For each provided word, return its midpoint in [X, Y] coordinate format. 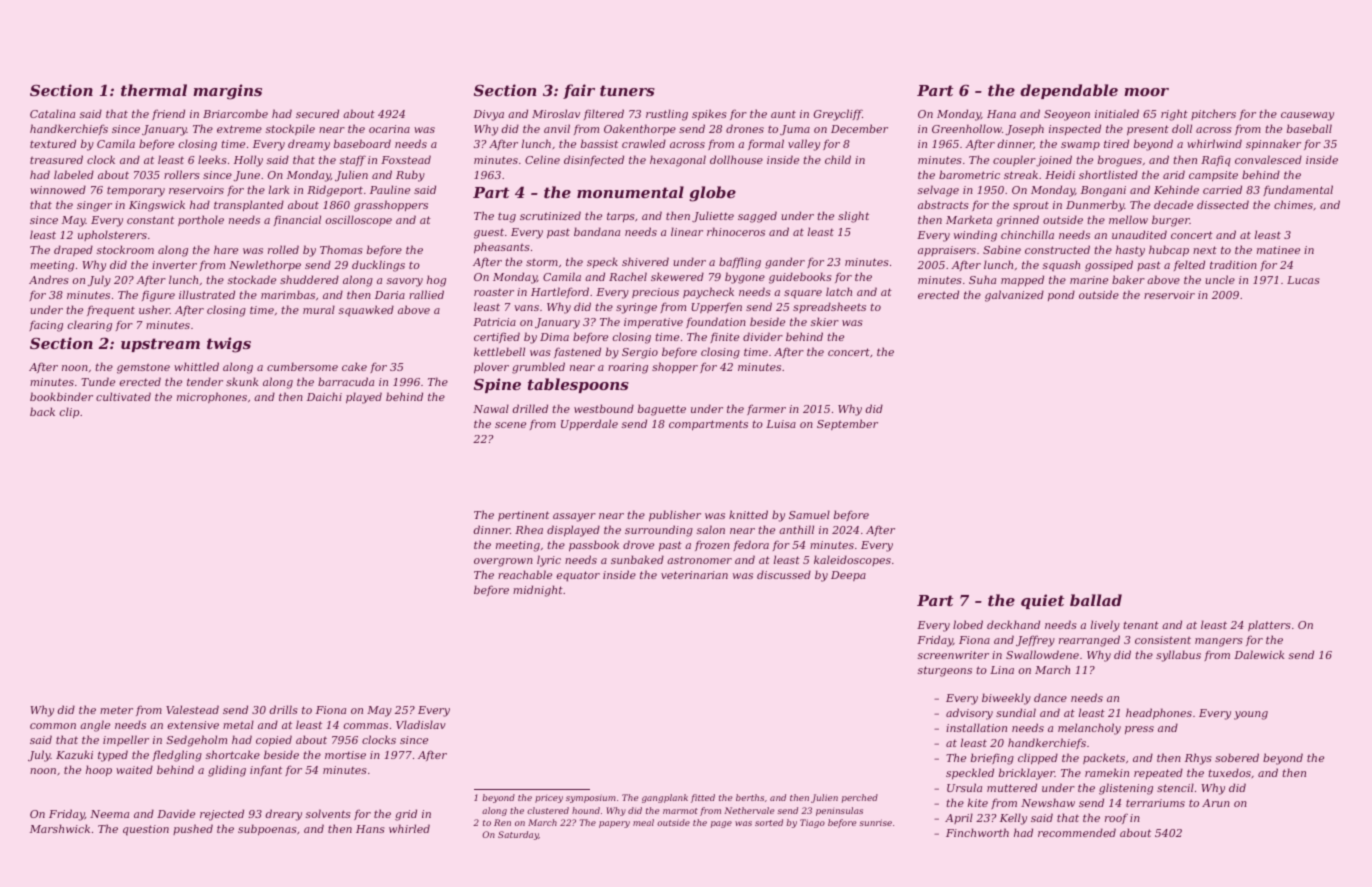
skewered [677, 276]
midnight [538, 591]
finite [724, 338]
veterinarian [694, 575]
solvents [328, 813]
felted [1189, 265]
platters [1269, 625]
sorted [769, 822]
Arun [1216, 803]
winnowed [58, 189]
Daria [390, 295]
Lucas [1303, 280]
